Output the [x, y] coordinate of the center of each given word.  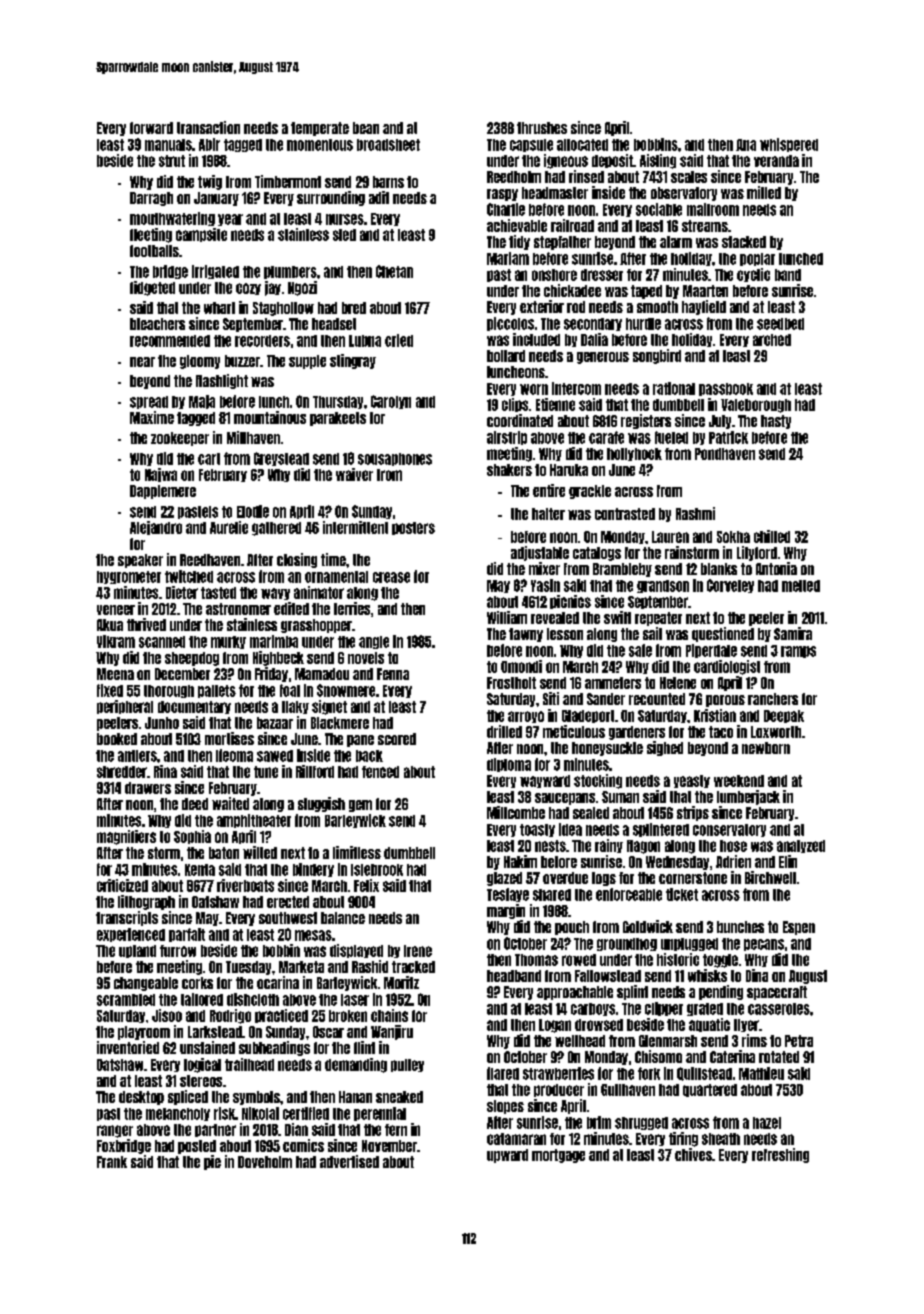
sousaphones [395, 459]
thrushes [542, 128]
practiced [281, 1016]
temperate [320, 129]
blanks [719, 569]
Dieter [182, 592]
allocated [582, 145]
